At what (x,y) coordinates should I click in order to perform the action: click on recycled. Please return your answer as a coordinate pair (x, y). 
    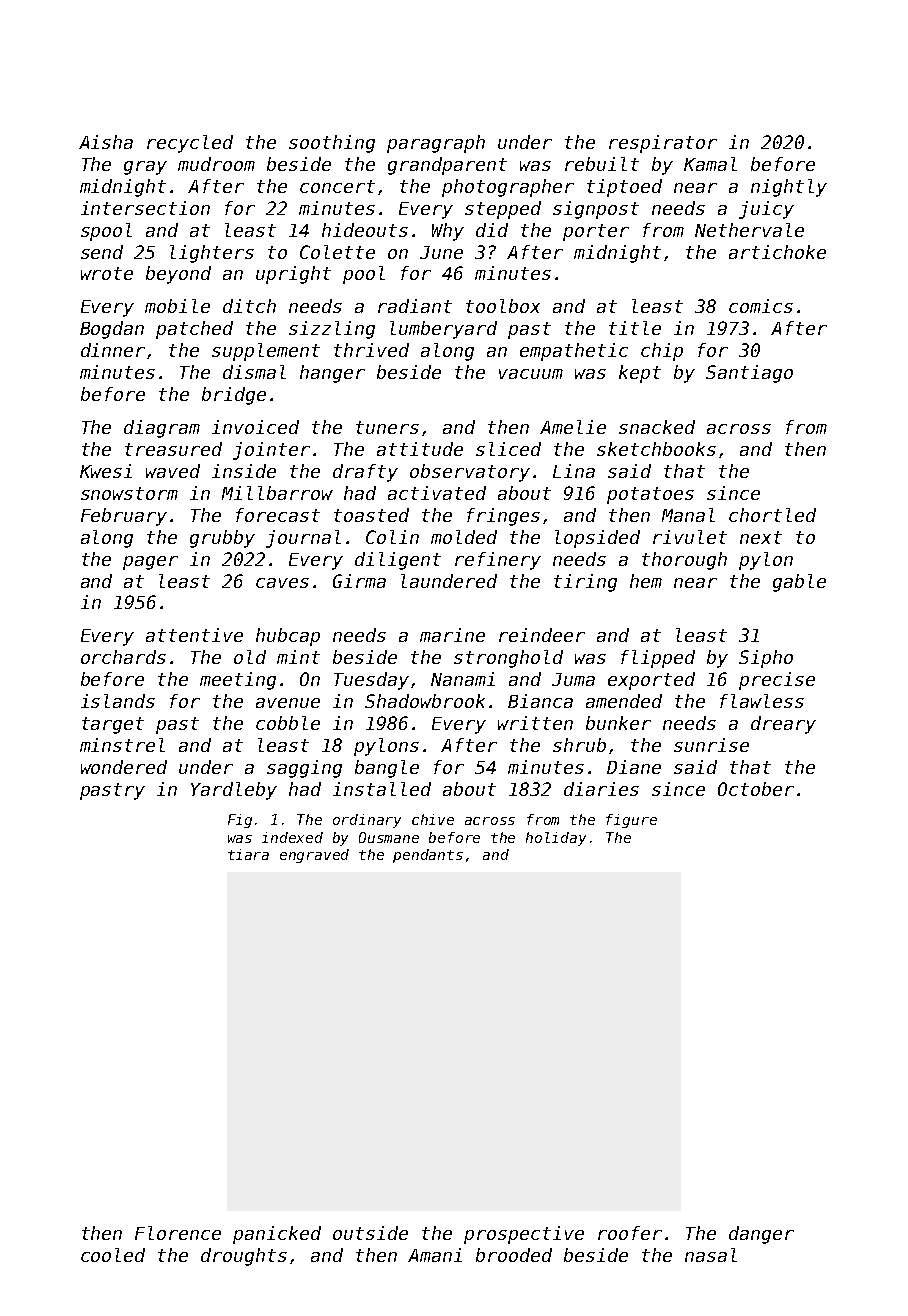
    Looking at the image, I should click on (190, 144).
